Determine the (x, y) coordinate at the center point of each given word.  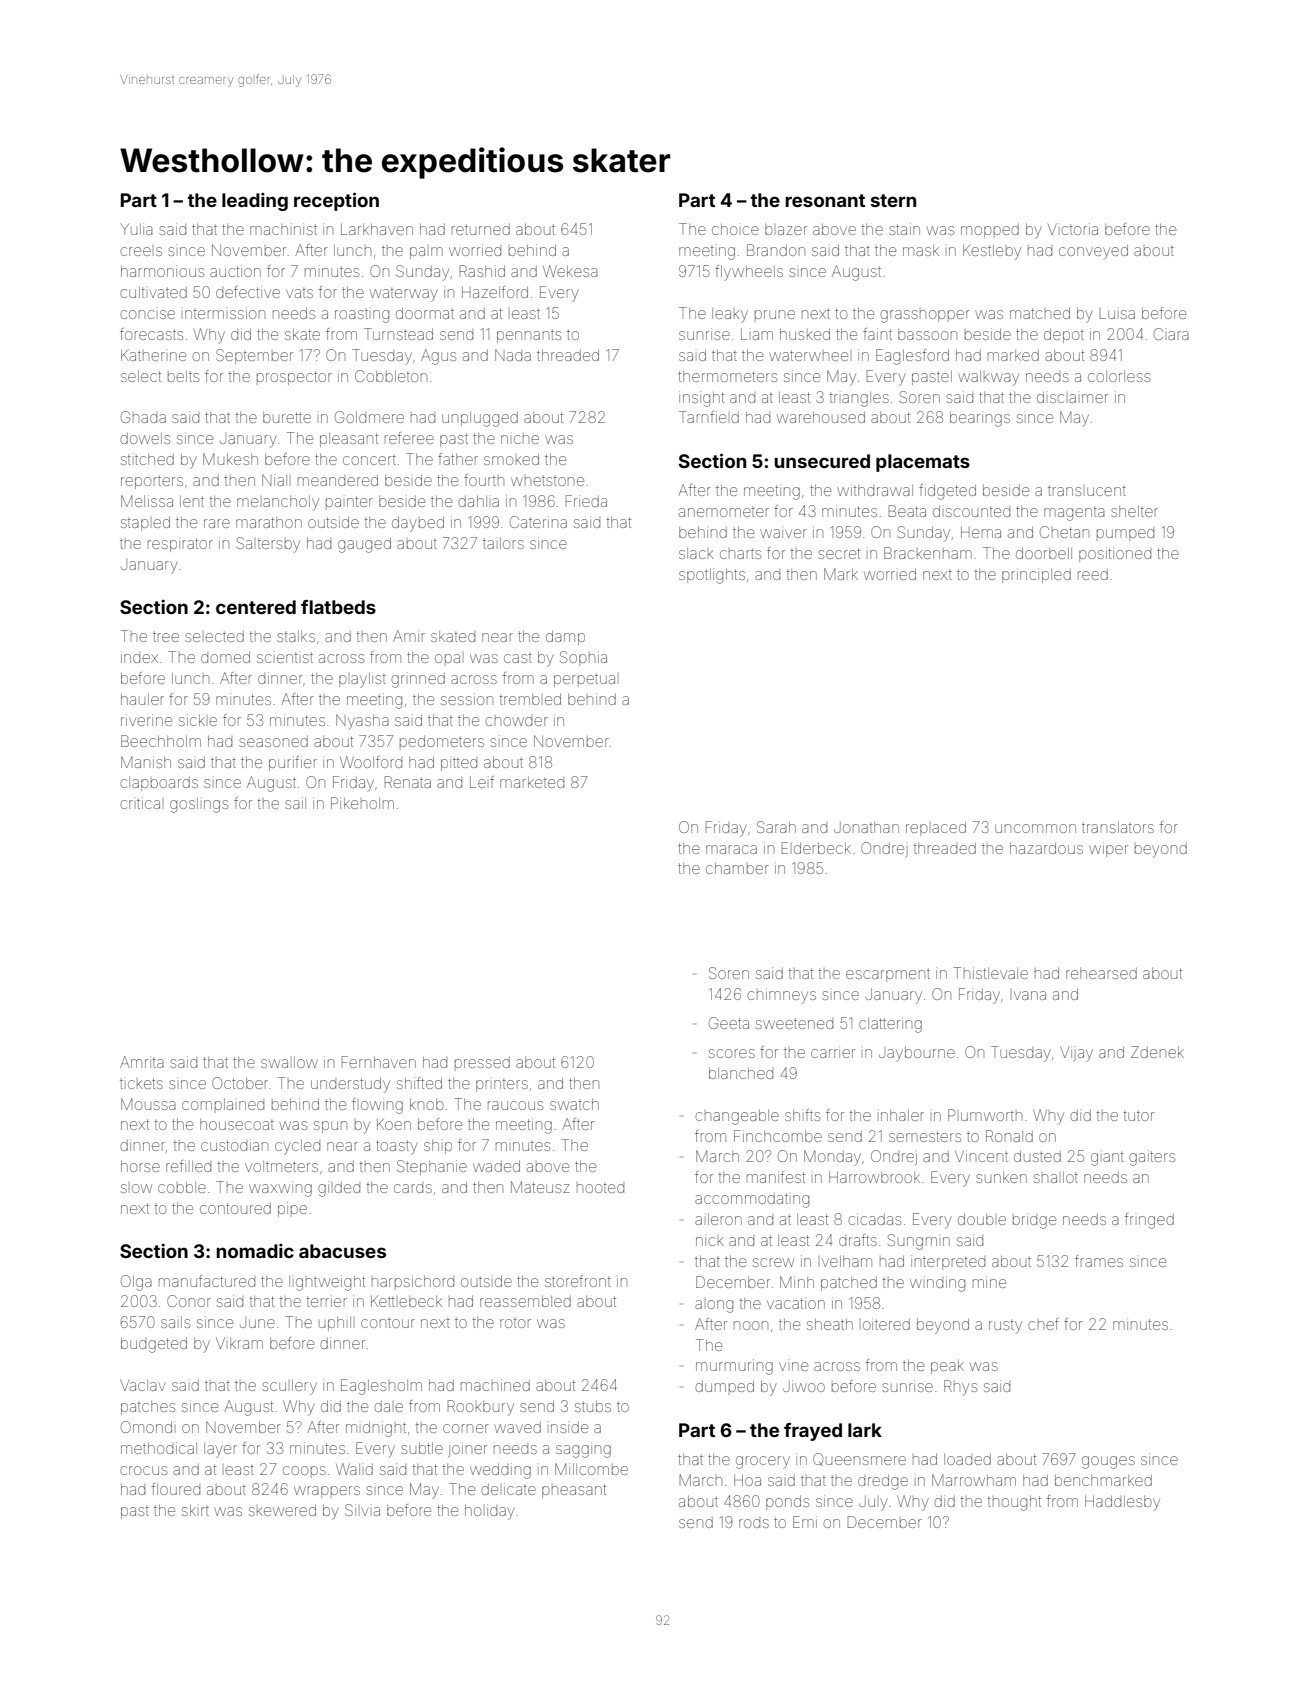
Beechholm (161, 741)
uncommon (1035, 828)
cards (413, 1188)
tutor (1139, 1116)
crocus (143, 1470)
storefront (578, 1281)
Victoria (1073, 229)
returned (481, 229)
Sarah (776, 827)
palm (426, 253)
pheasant (574, 1491)
